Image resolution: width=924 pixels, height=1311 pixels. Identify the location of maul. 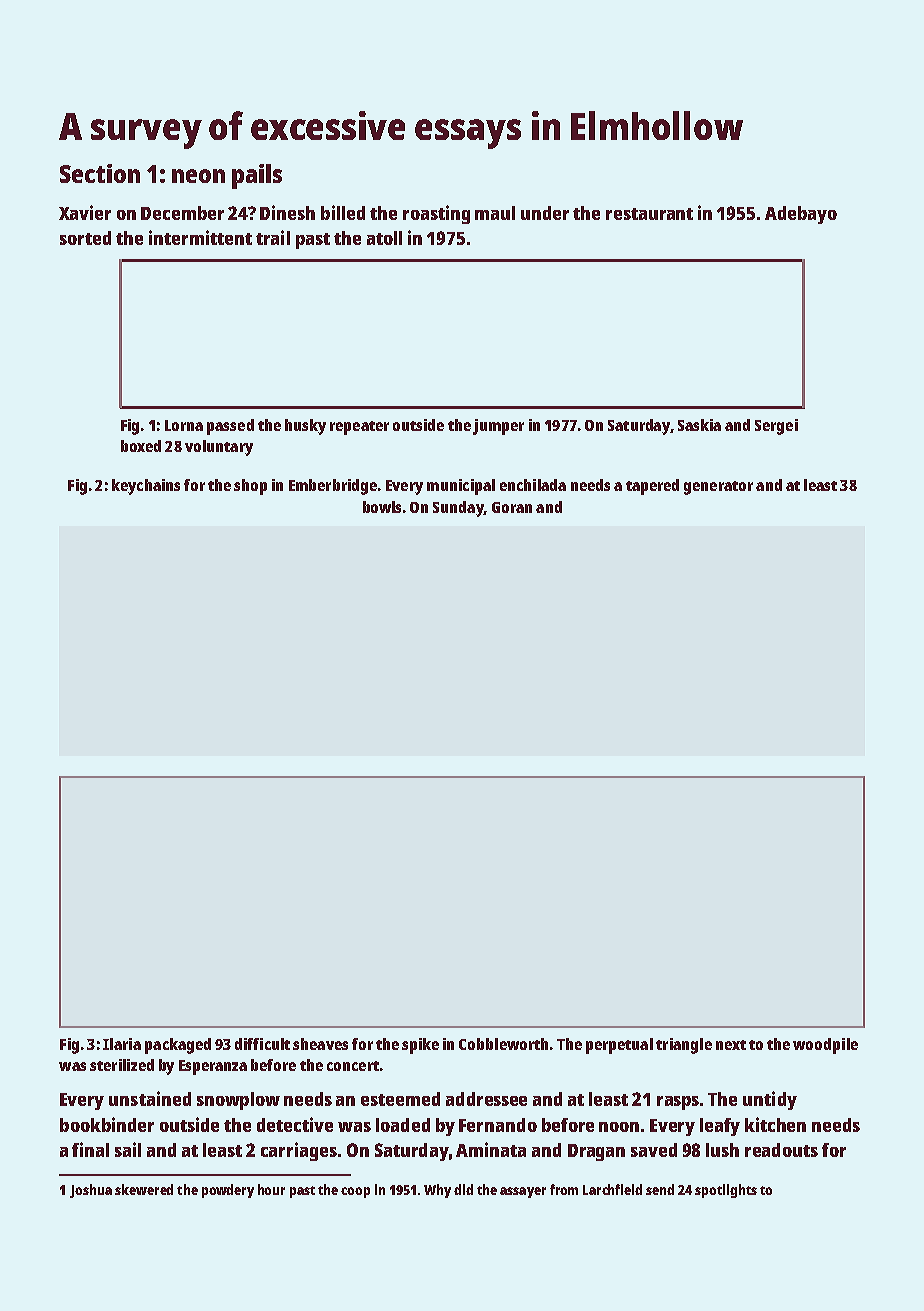
(495, 213).
